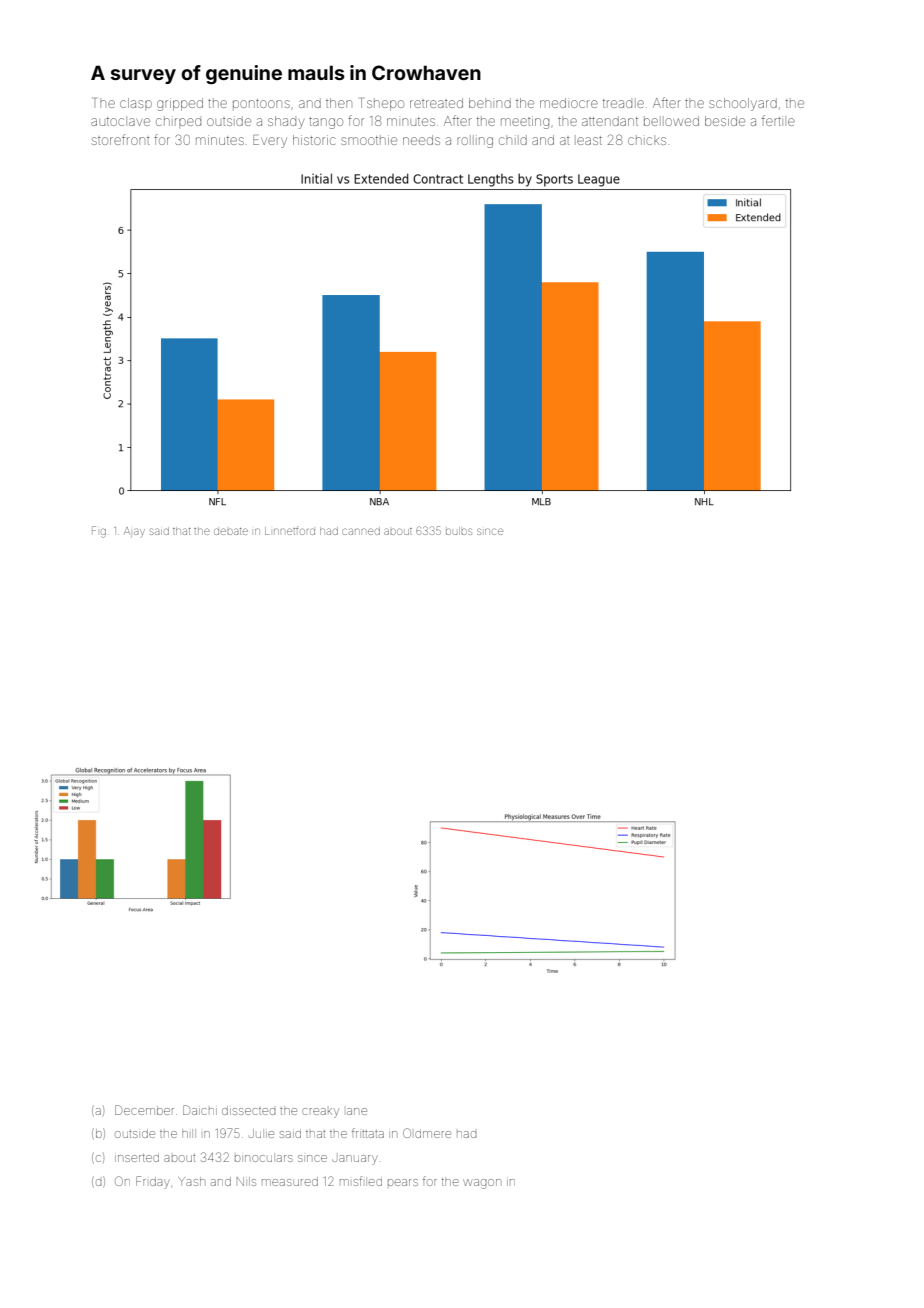 The width and height of the document is (924, 1308). What do you see at coordinates (361, 531) in the document?
I see `canned` at bounding box center [361, 531].
